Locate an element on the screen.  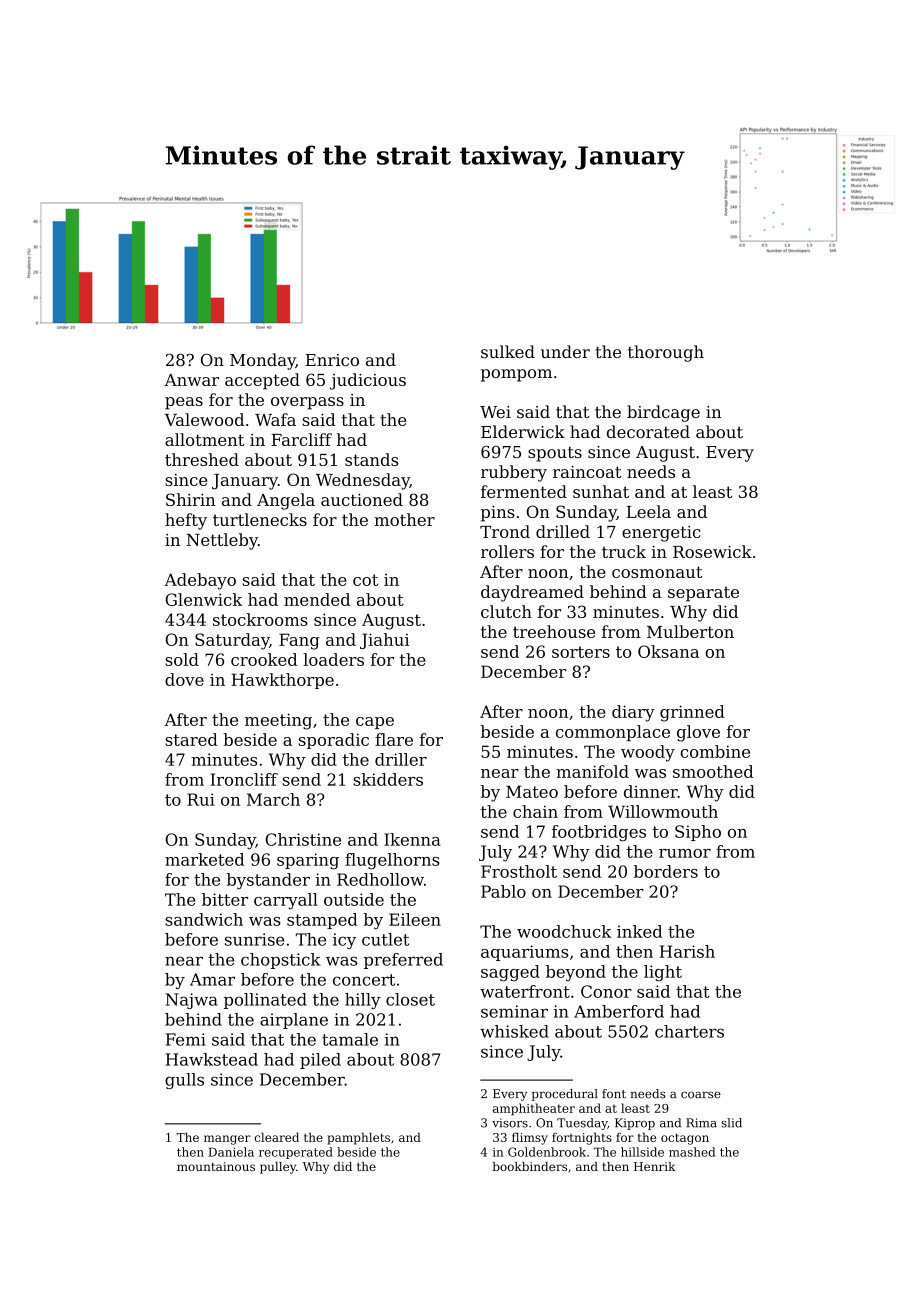
Enrico is located at coordinates (332, 360).
